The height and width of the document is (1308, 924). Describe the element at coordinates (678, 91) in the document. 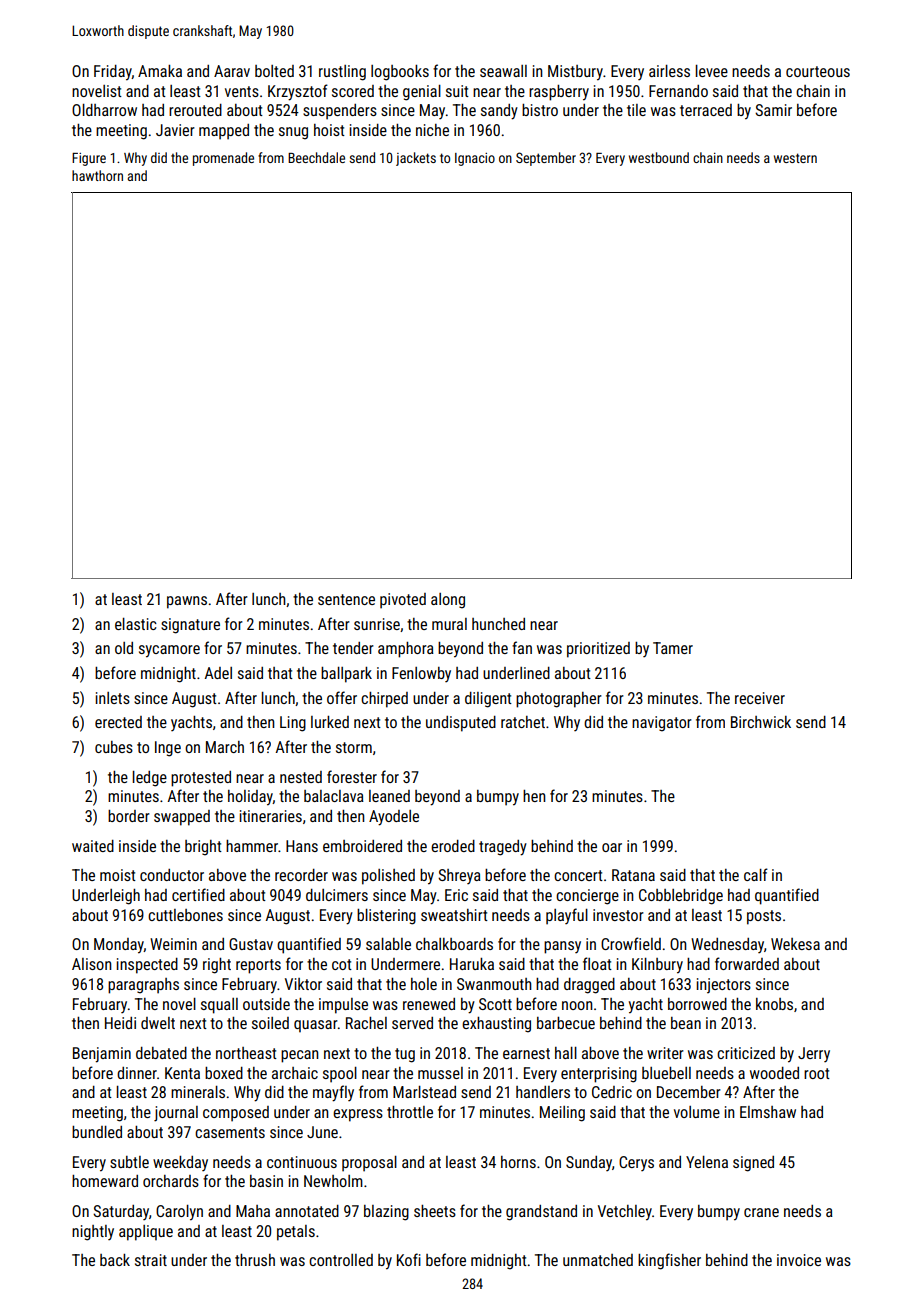

I see `Fernando` at that location.
